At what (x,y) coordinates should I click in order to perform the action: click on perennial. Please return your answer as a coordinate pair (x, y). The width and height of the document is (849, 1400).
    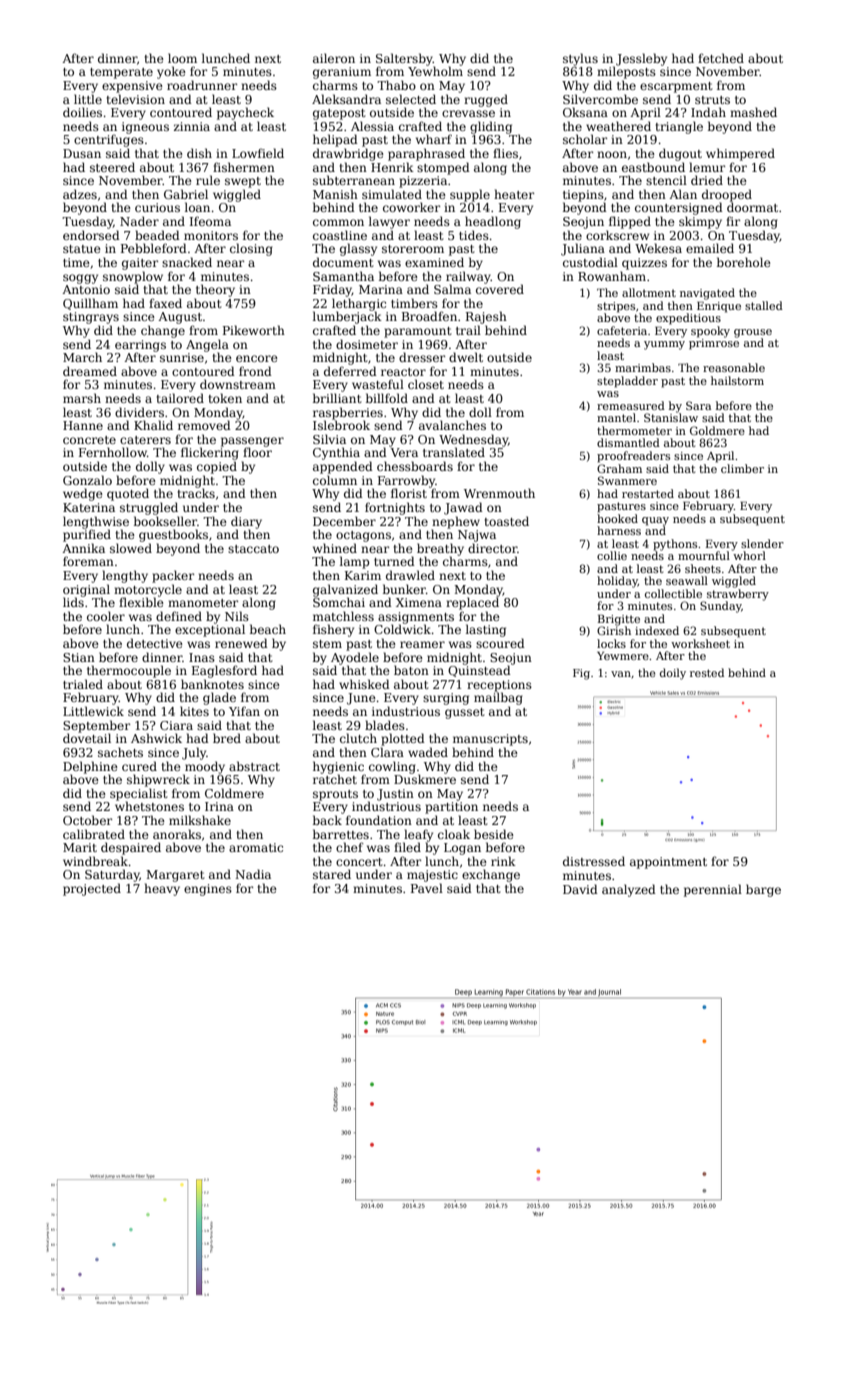
    Looking at the image, I should click on (713, 890).
